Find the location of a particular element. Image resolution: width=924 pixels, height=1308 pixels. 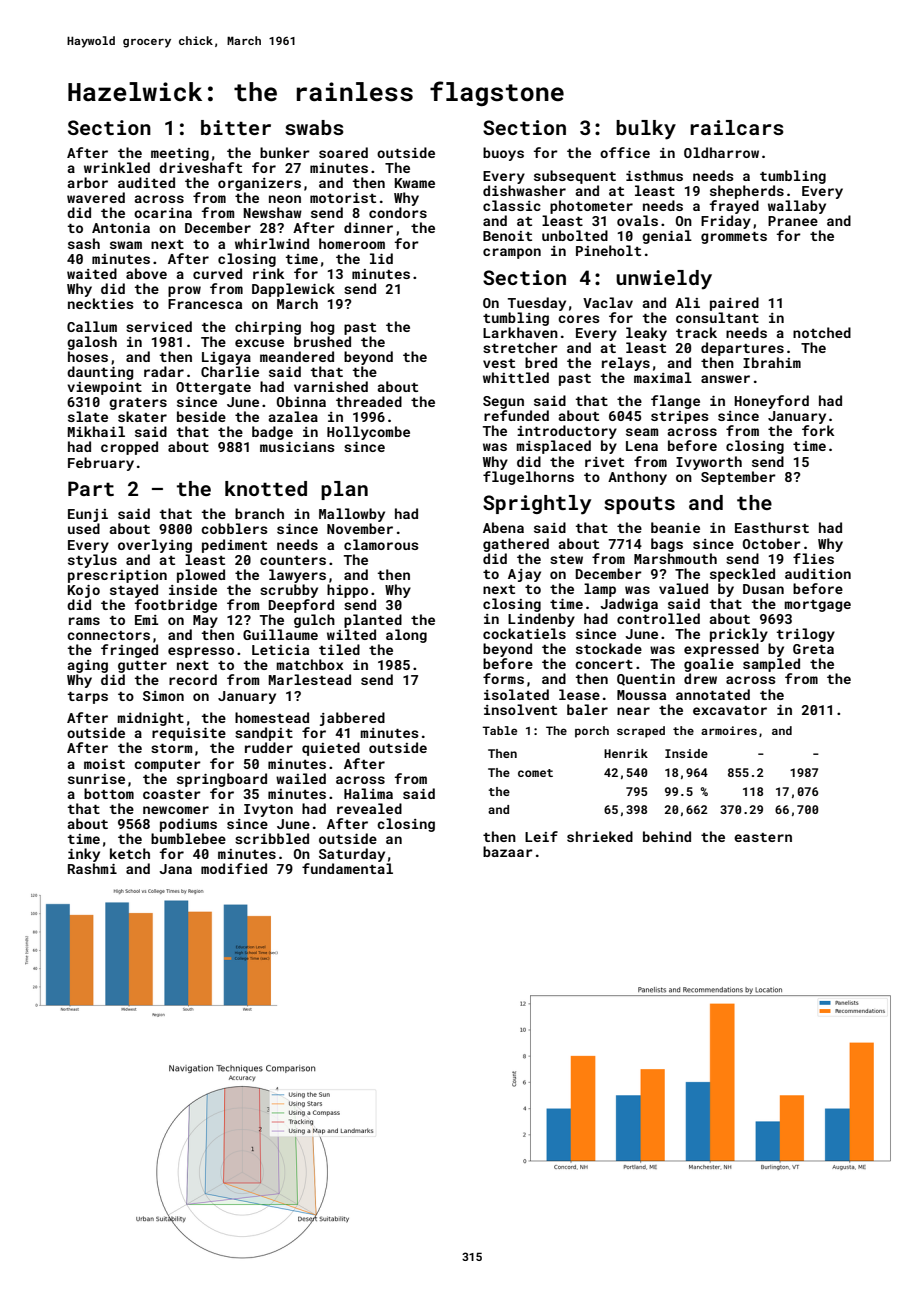

Jana is located at coordinates (175, 869).
